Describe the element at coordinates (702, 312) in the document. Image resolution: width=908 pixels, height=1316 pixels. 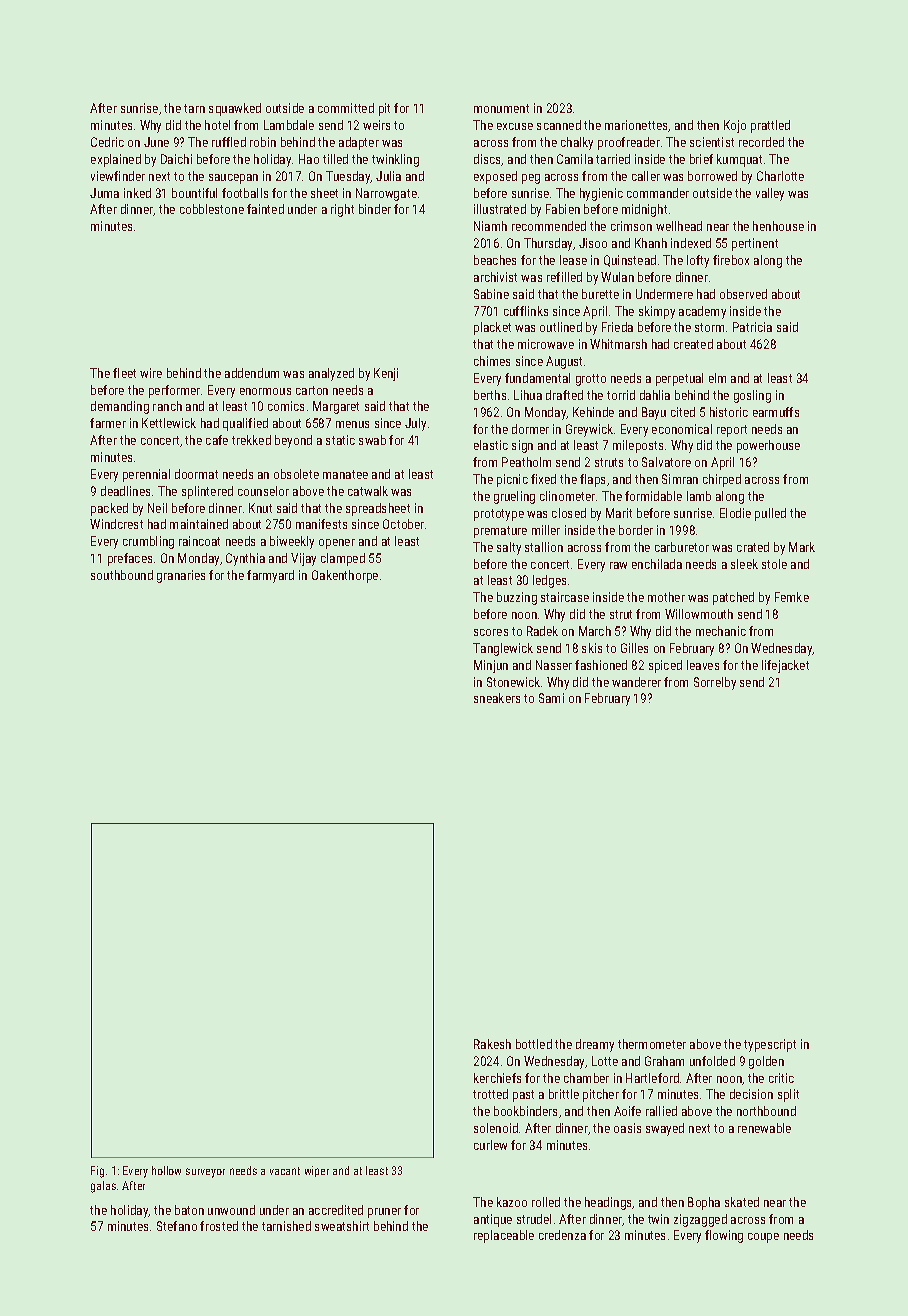
I see `academy` at that location.
